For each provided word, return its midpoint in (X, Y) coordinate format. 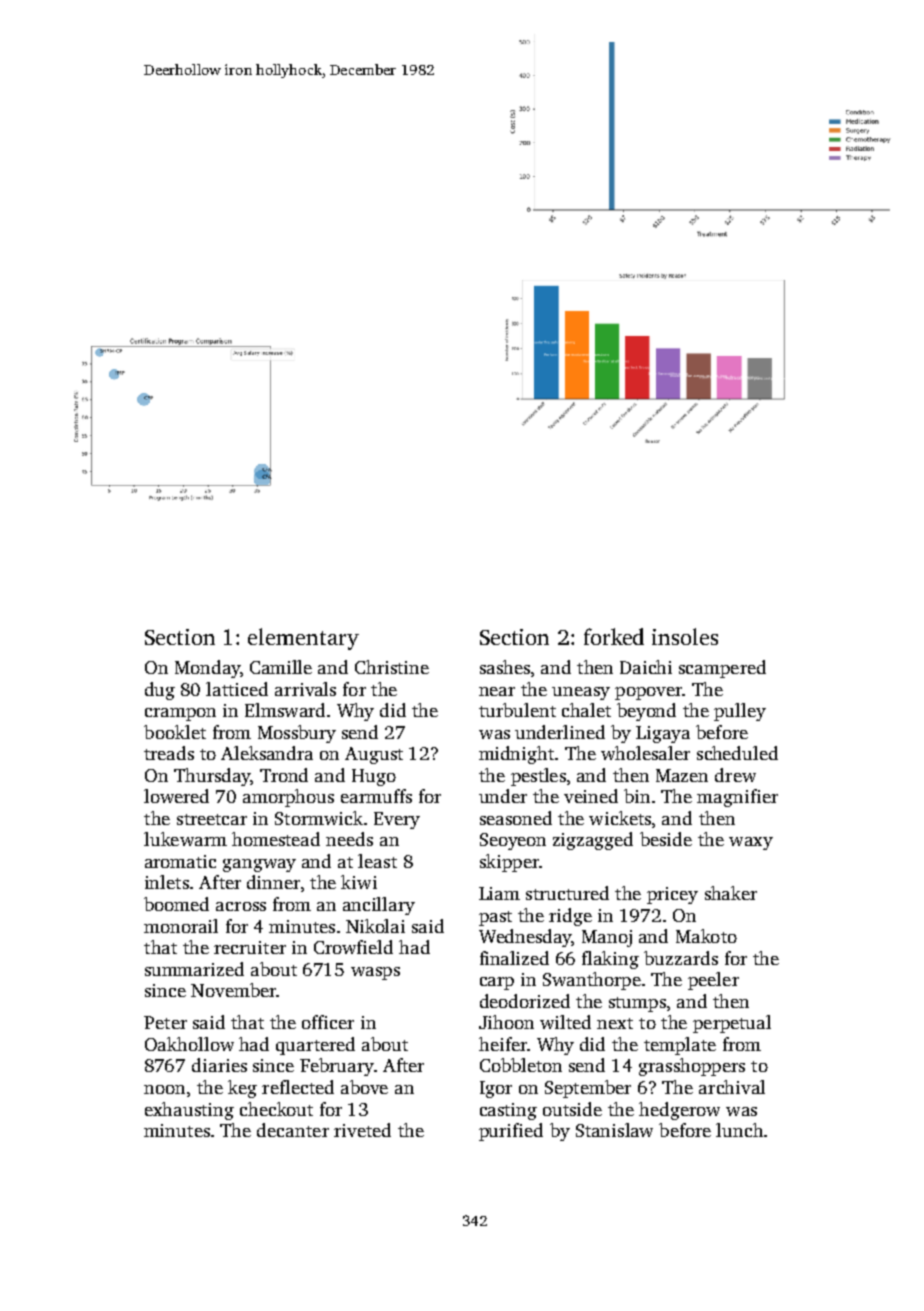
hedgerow (679, 1111)
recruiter (250, 947)
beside (666, 839)
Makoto (706, 936)
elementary (303, 639)
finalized (514, 958)
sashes (505, 667)
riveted (362, 1130)
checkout (276, 1109)
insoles (685, 636)
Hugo (374, 777)
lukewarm (185, 839)
